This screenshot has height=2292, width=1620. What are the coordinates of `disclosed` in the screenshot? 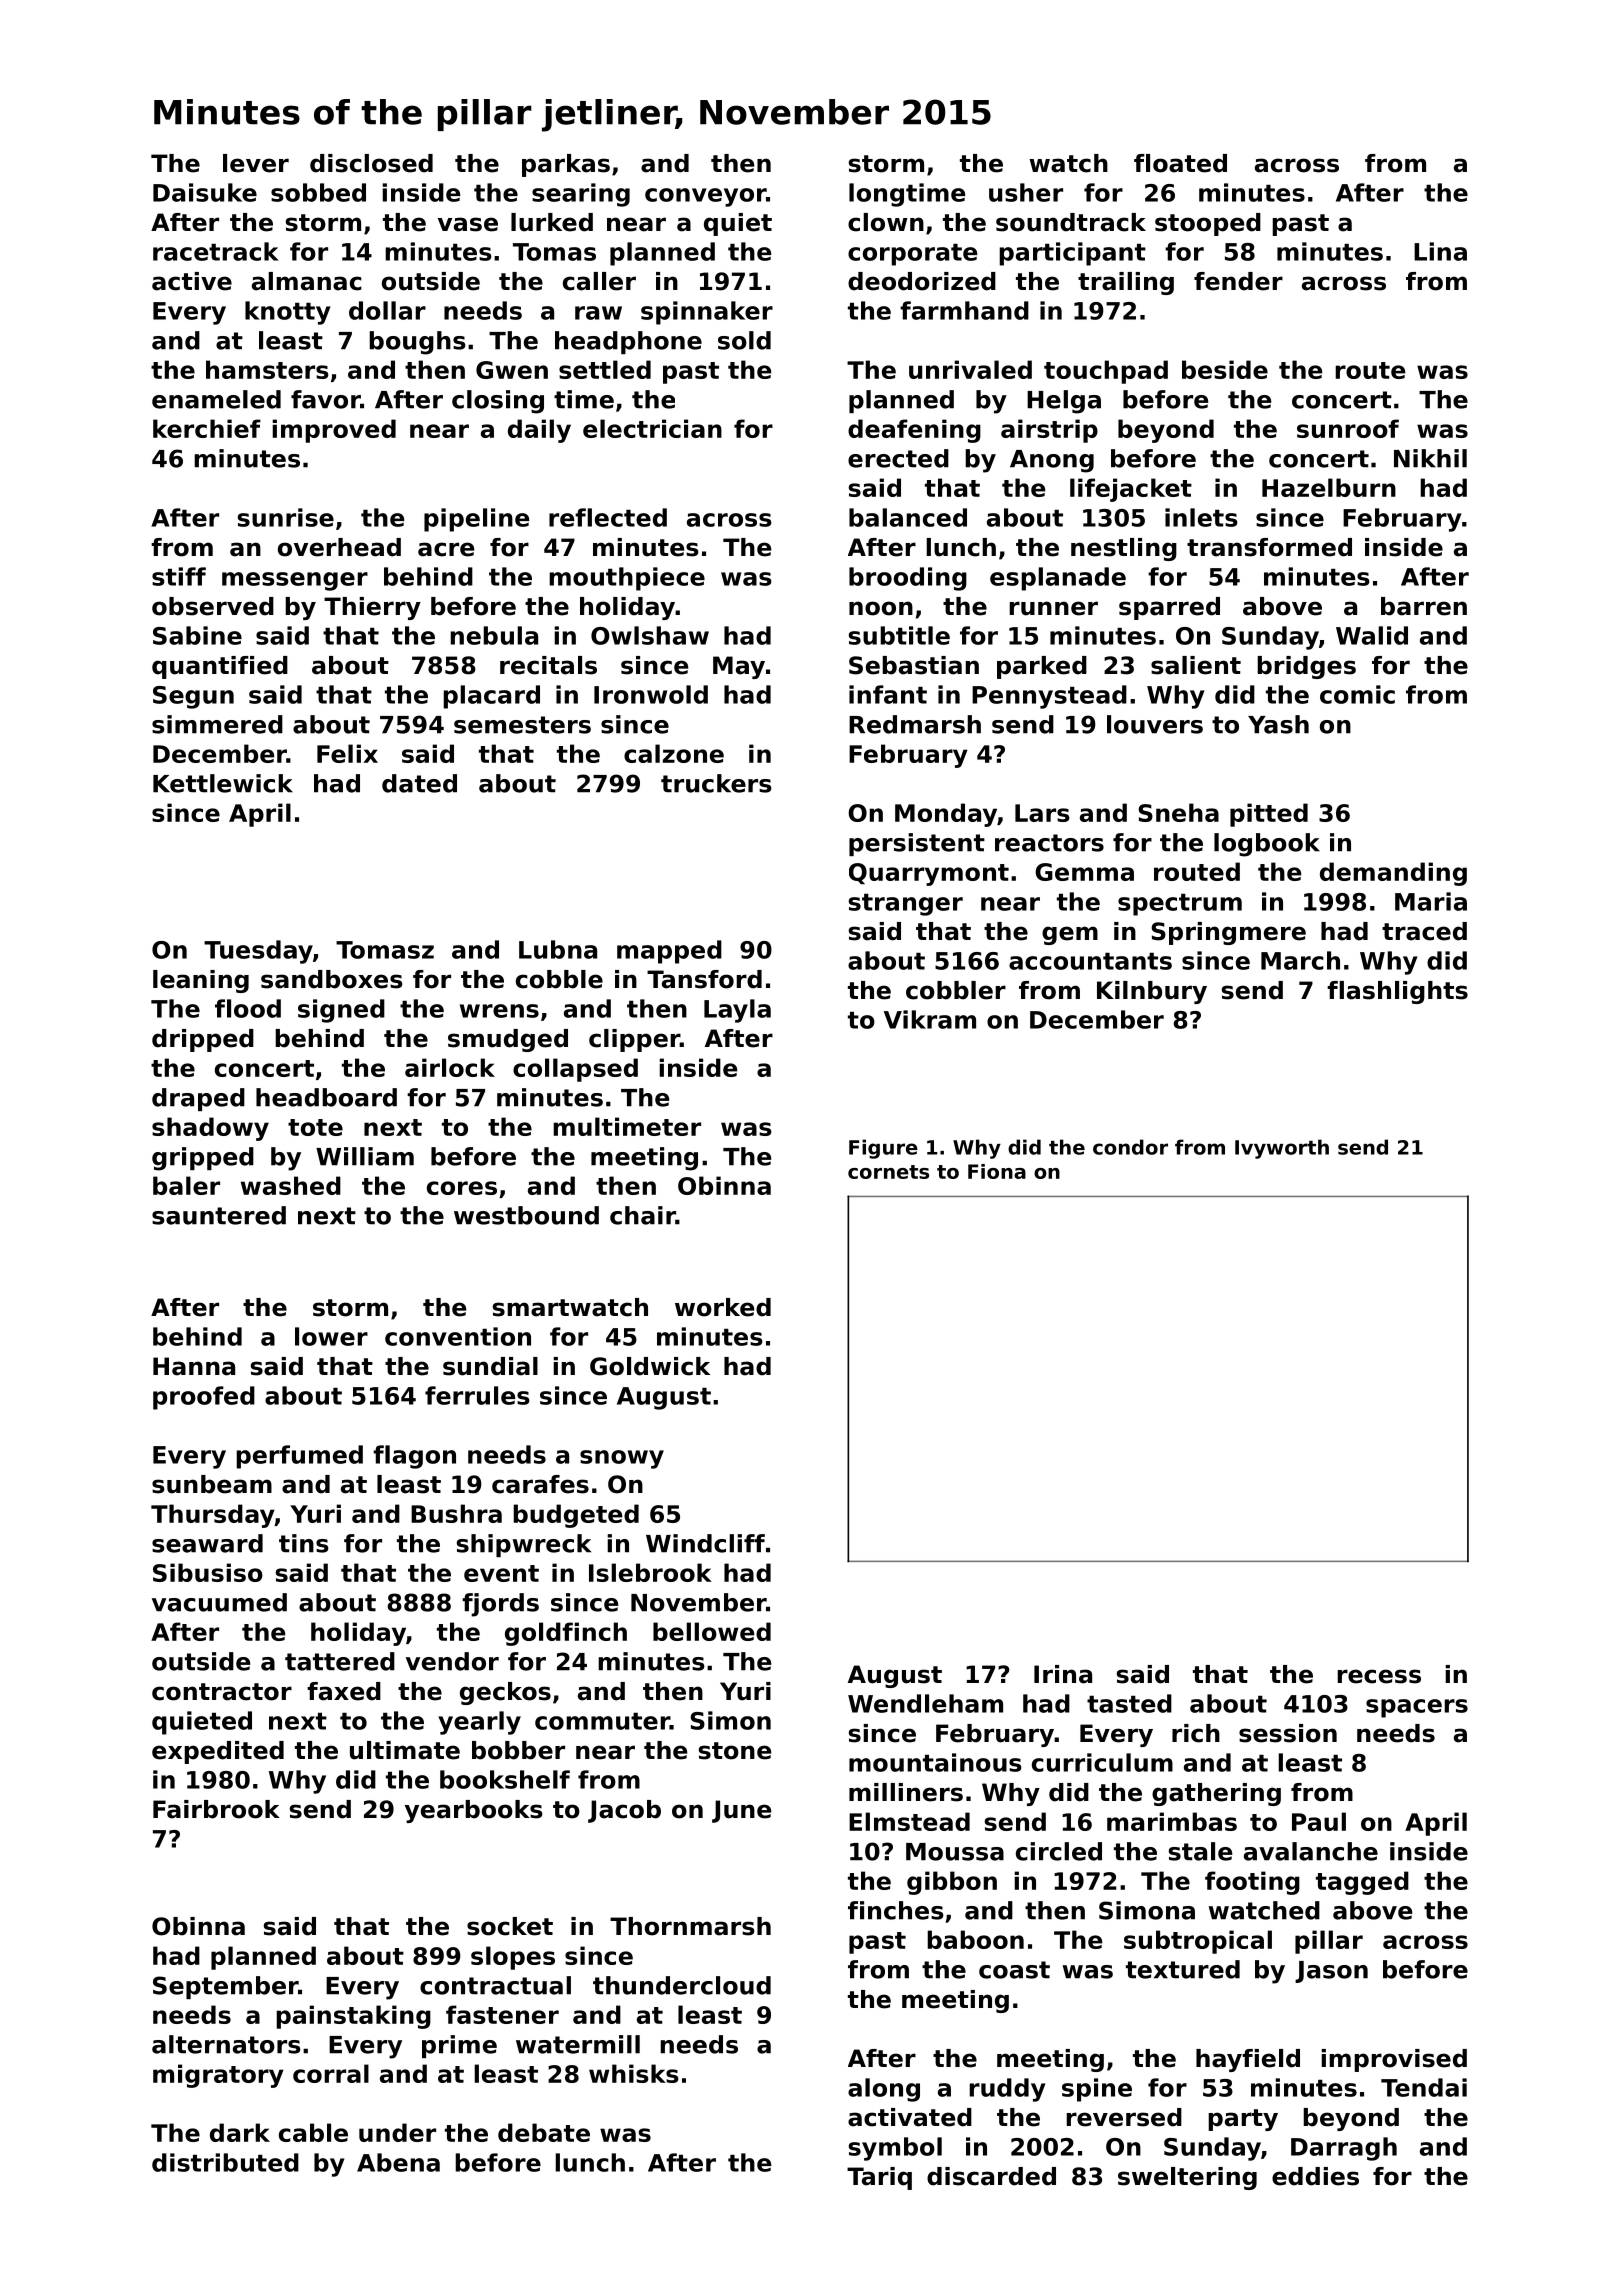 It's located at (371, 163).
